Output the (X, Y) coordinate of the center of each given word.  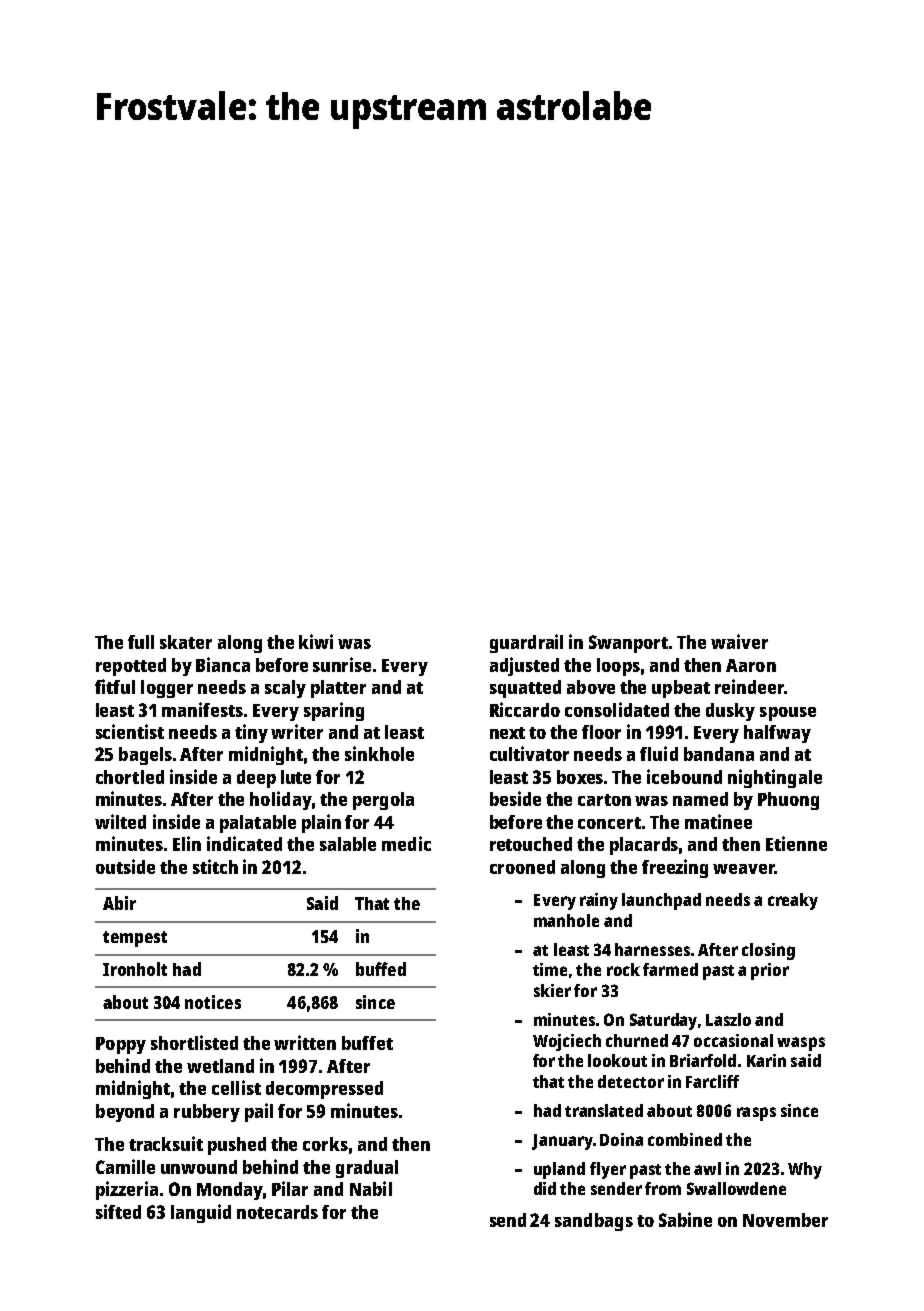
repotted (131, 667)
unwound (199, 1167)
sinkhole (379, 753)
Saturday (663, 1021)
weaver (744, 869)
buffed (381, 969)
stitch (215, 866)
